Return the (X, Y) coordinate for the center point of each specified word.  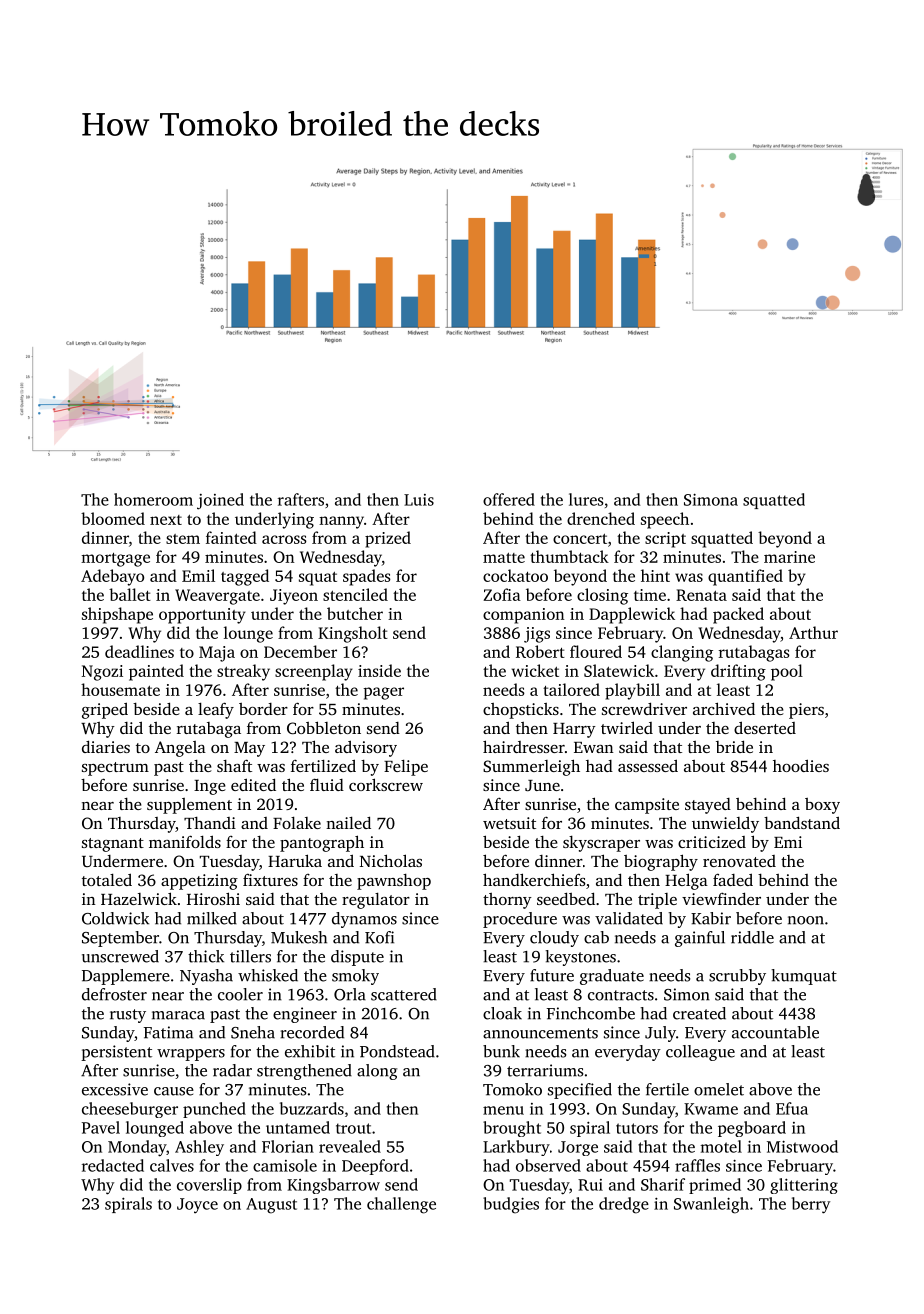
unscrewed (120, 956)
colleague (700, 1053)
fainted (231, 537)
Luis (419, 500)
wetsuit (509, 823)
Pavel (101, 1127)
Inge (210, 787)
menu (503, 1110)
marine (789, 557)
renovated (739, 861)
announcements (540, 1033)
